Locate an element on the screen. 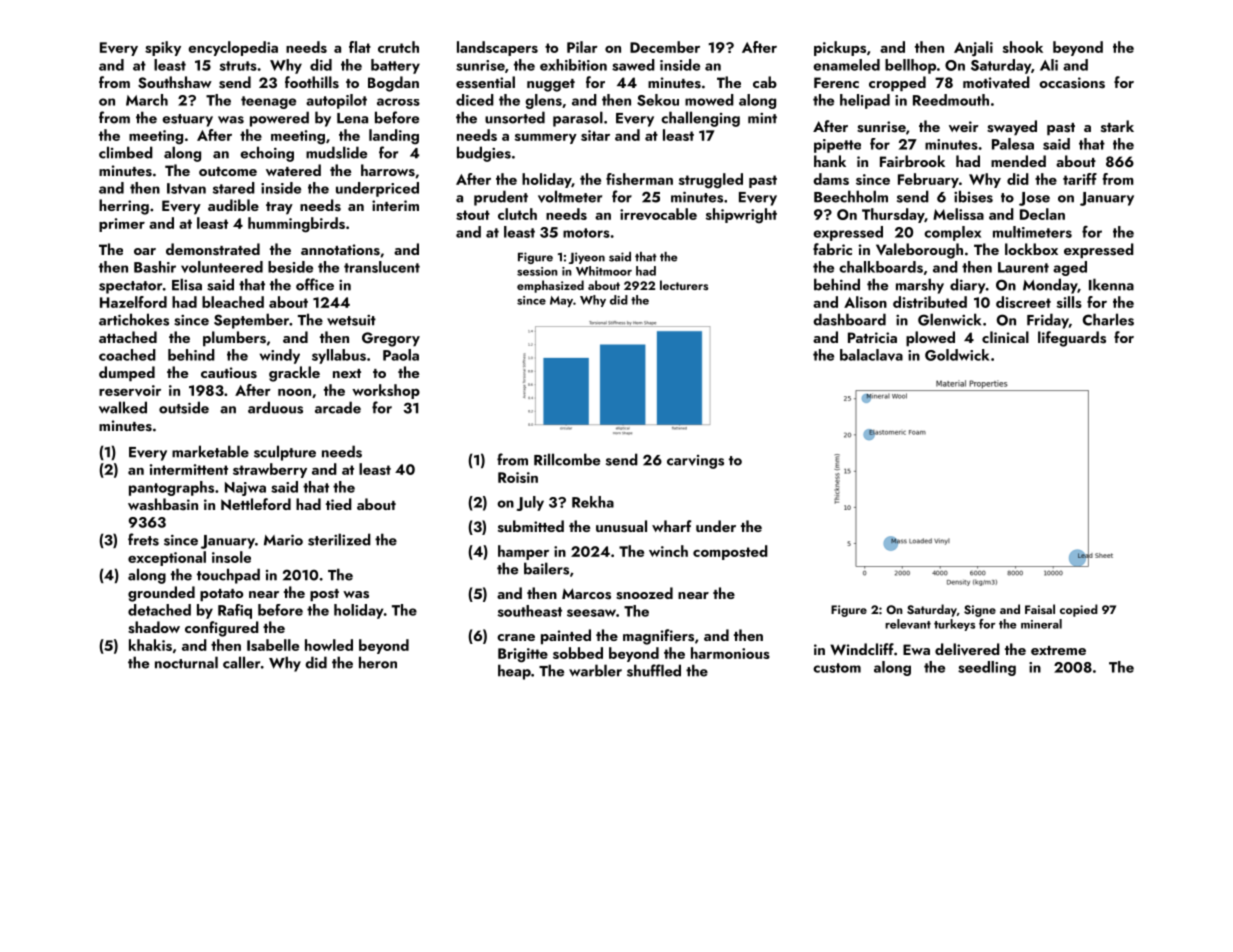 Image resolution: width=1233 pixels, height=952 pixels. pickups is located at coordinates (840, 48).
